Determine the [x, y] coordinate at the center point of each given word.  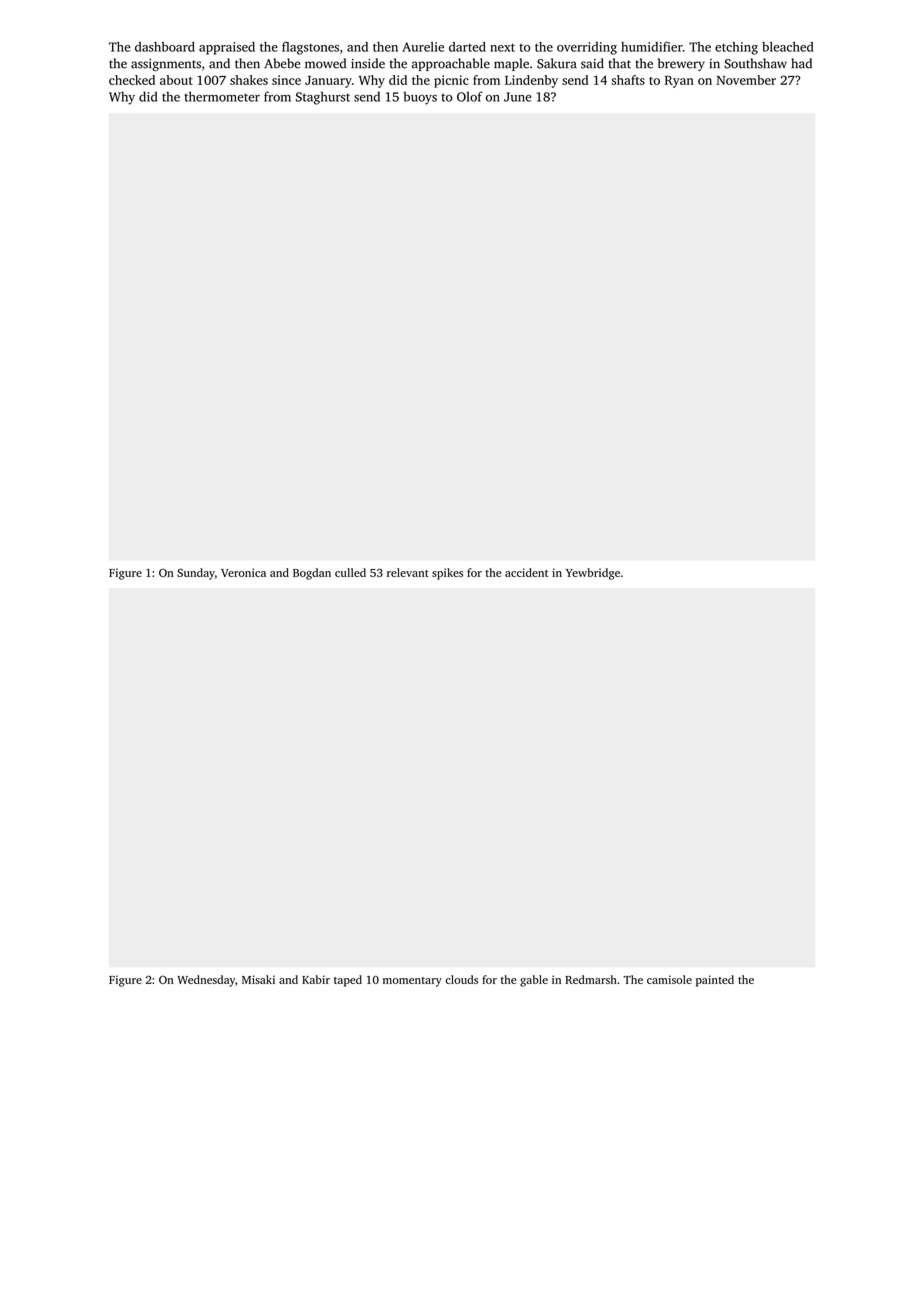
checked [132, 80]
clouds [462, 979]
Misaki [258, 979]
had [801, 63]
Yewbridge [593, 574]
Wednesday [206, 981]
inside [368, 63]
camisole [669, 979]
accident [526, 572]
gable [534, 981]
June [518, 97]
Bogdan [312, 574]
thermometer [222, 96]
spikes [447, 574]
